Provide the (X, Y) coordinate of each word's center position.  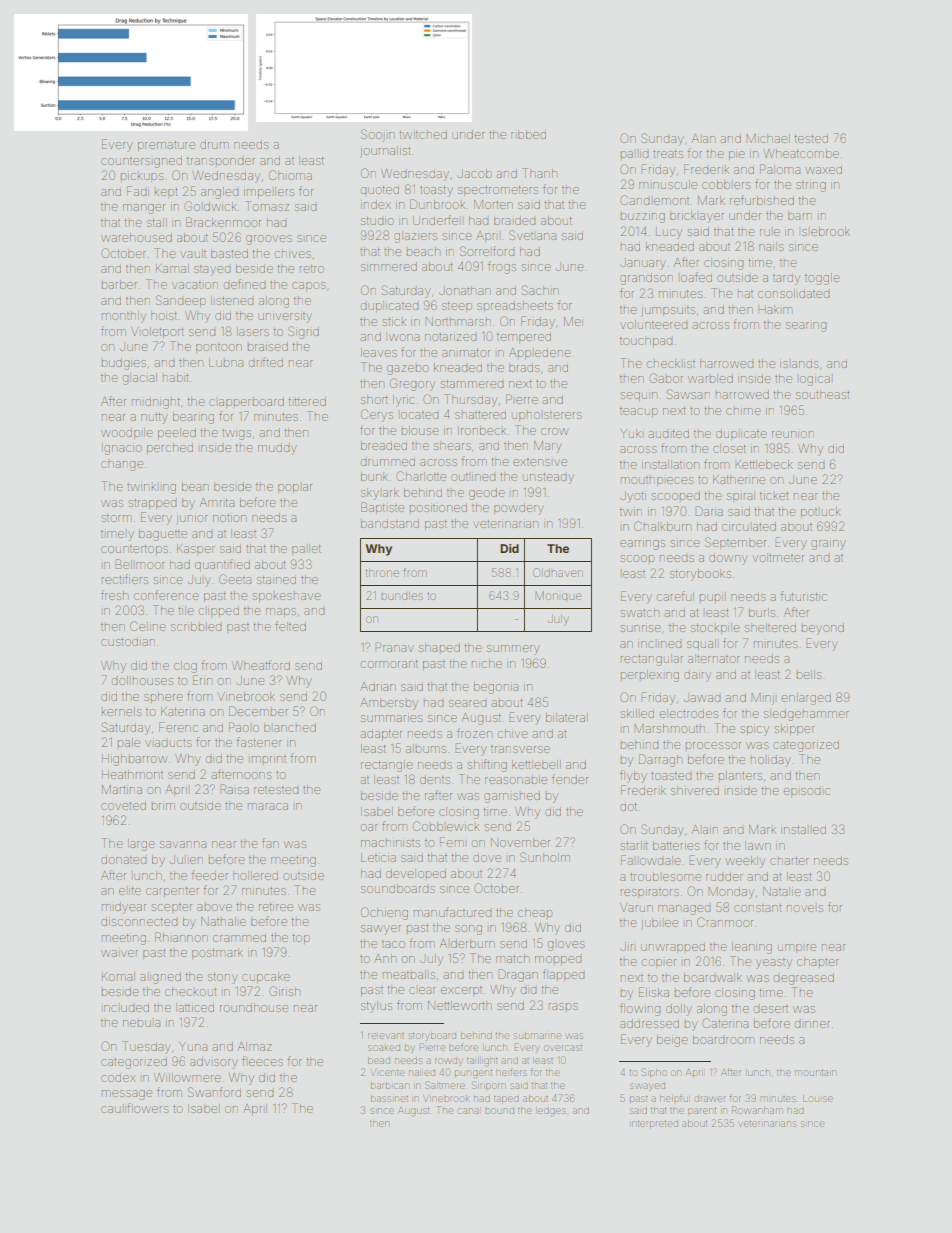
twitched (423, 134)
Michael (768, 138)
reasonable (516, 779)
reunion (793, 434)
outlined (473, 477)
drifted (266, 362)
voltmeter (778, 557)
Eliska (654, 992)
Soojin (378, 135)
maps (281, 612)
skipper (795, 729)
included (126, 1007)
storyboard (432, 1036)
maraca (268, 806)
